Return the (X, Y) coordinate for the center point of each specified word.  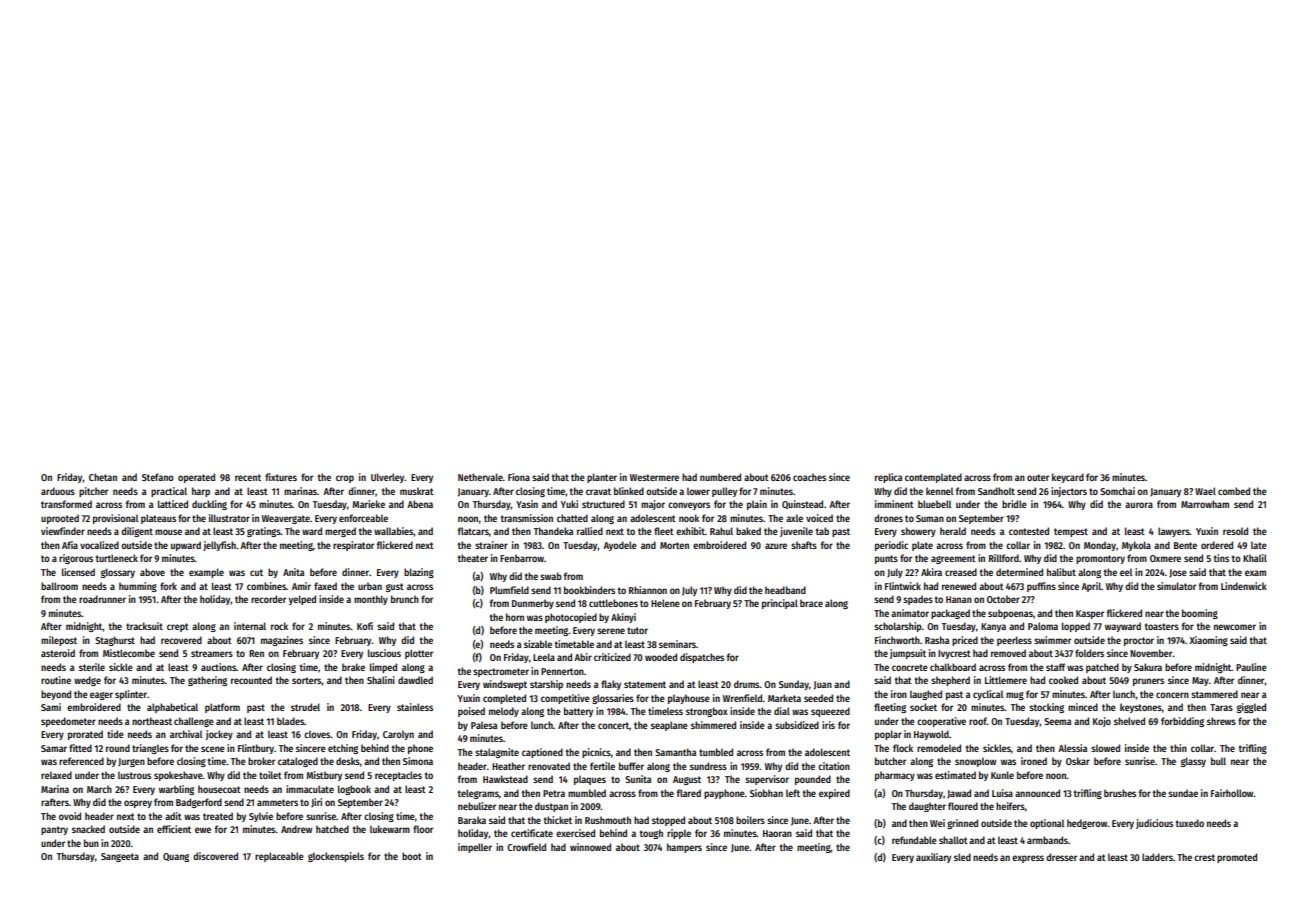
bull (1218, 761)
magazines (282, 641)
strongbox (707, 712)
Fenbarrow (522, 558)
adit (173, 816)
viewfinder (63, 531)
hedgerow (1087, 824)
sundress (708, 766)
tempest (1071, 532)
